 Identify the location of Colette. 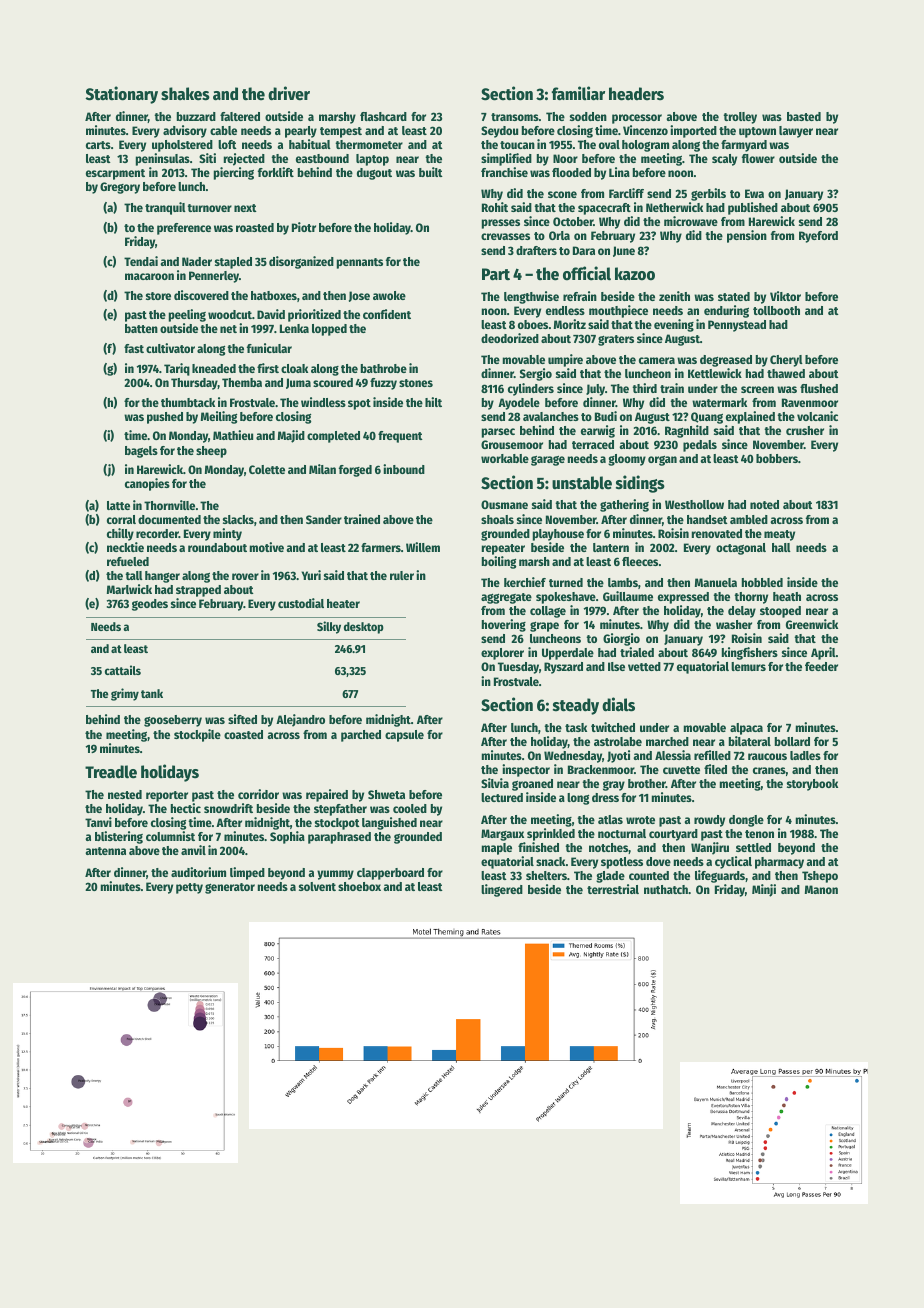
(267, 469).
